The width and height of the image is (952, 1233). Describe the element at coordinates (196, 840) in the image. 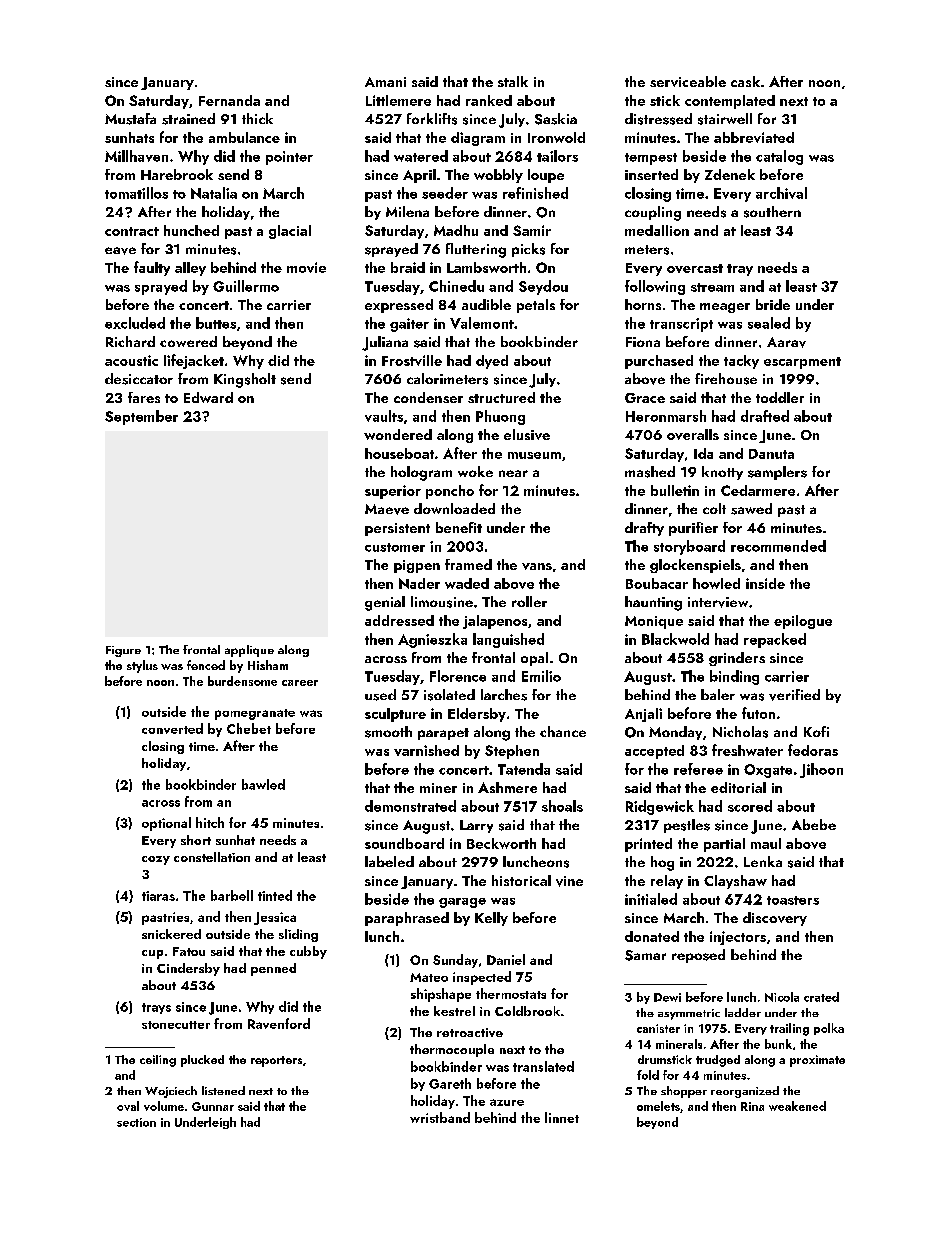

I see `short` at that location.
